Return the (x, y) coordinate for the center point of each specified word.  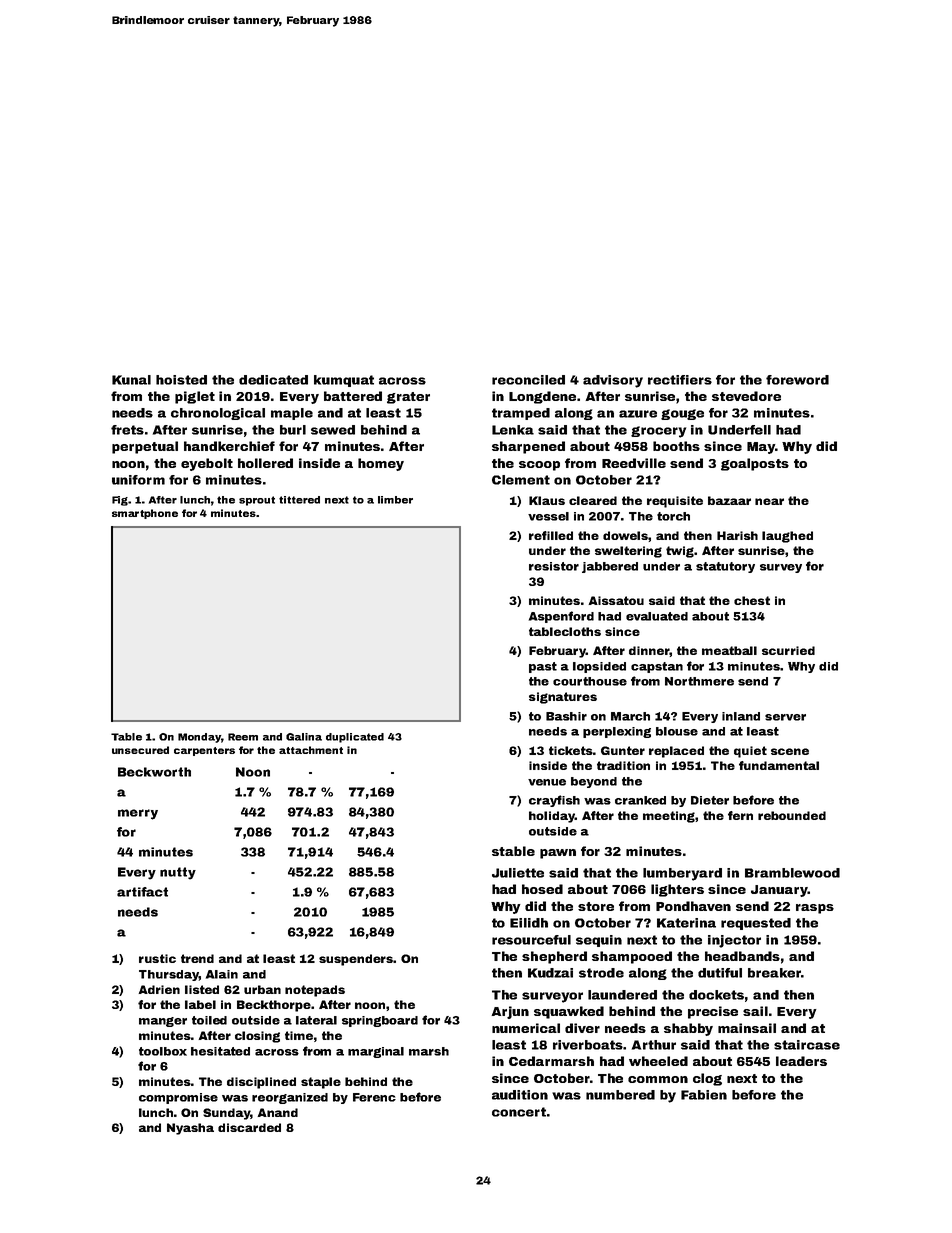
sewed (333, 430)
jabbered (610, 567)
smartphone (145, 514)
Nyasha (190, 1129)
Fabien (704, 1095)
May (761, 448)
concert (519, 1112)
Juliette (518, 873)
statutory (725, 567)
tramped (521, 414)
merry (138, 814)
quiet (750, 752)
